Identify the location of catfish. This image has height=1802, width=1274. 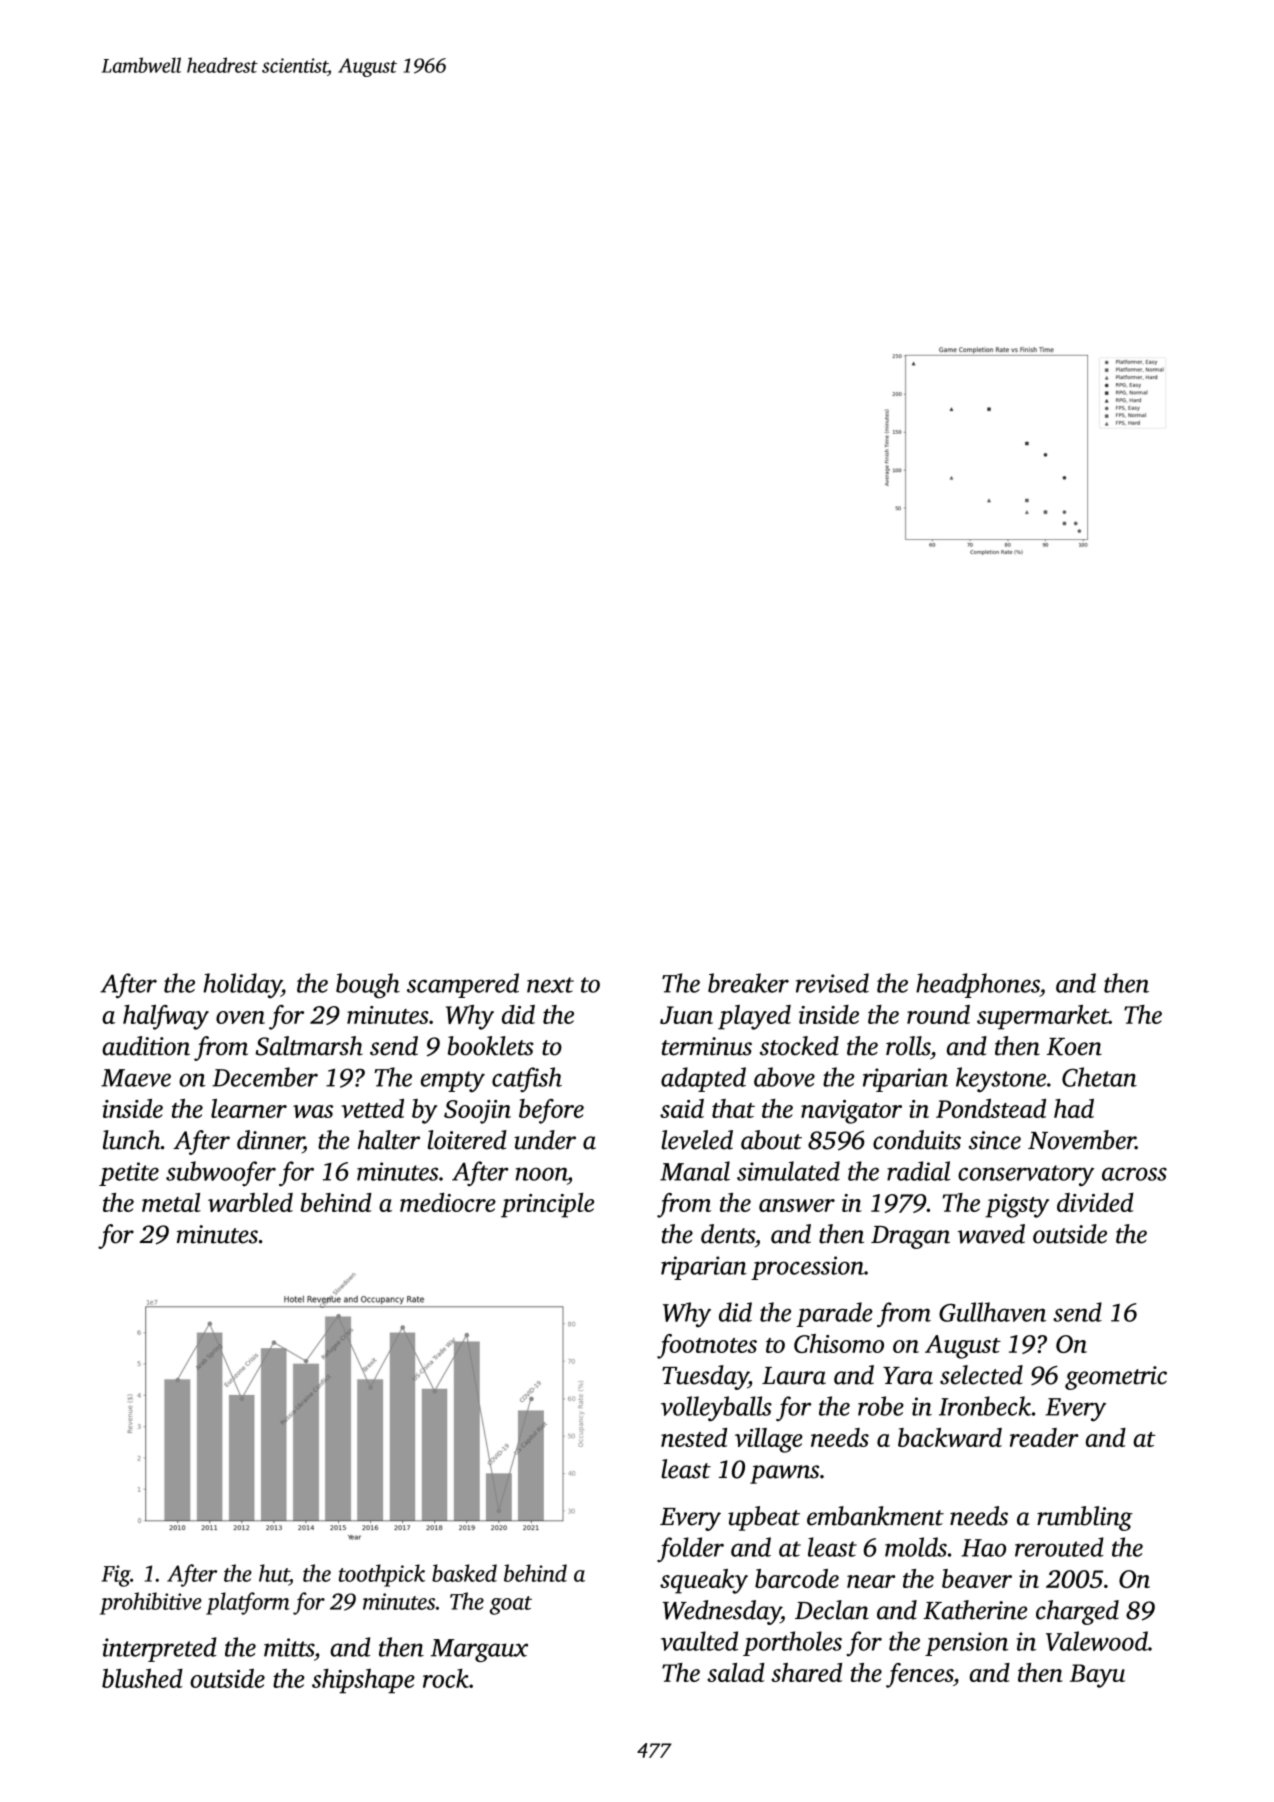
(527, 1079).
